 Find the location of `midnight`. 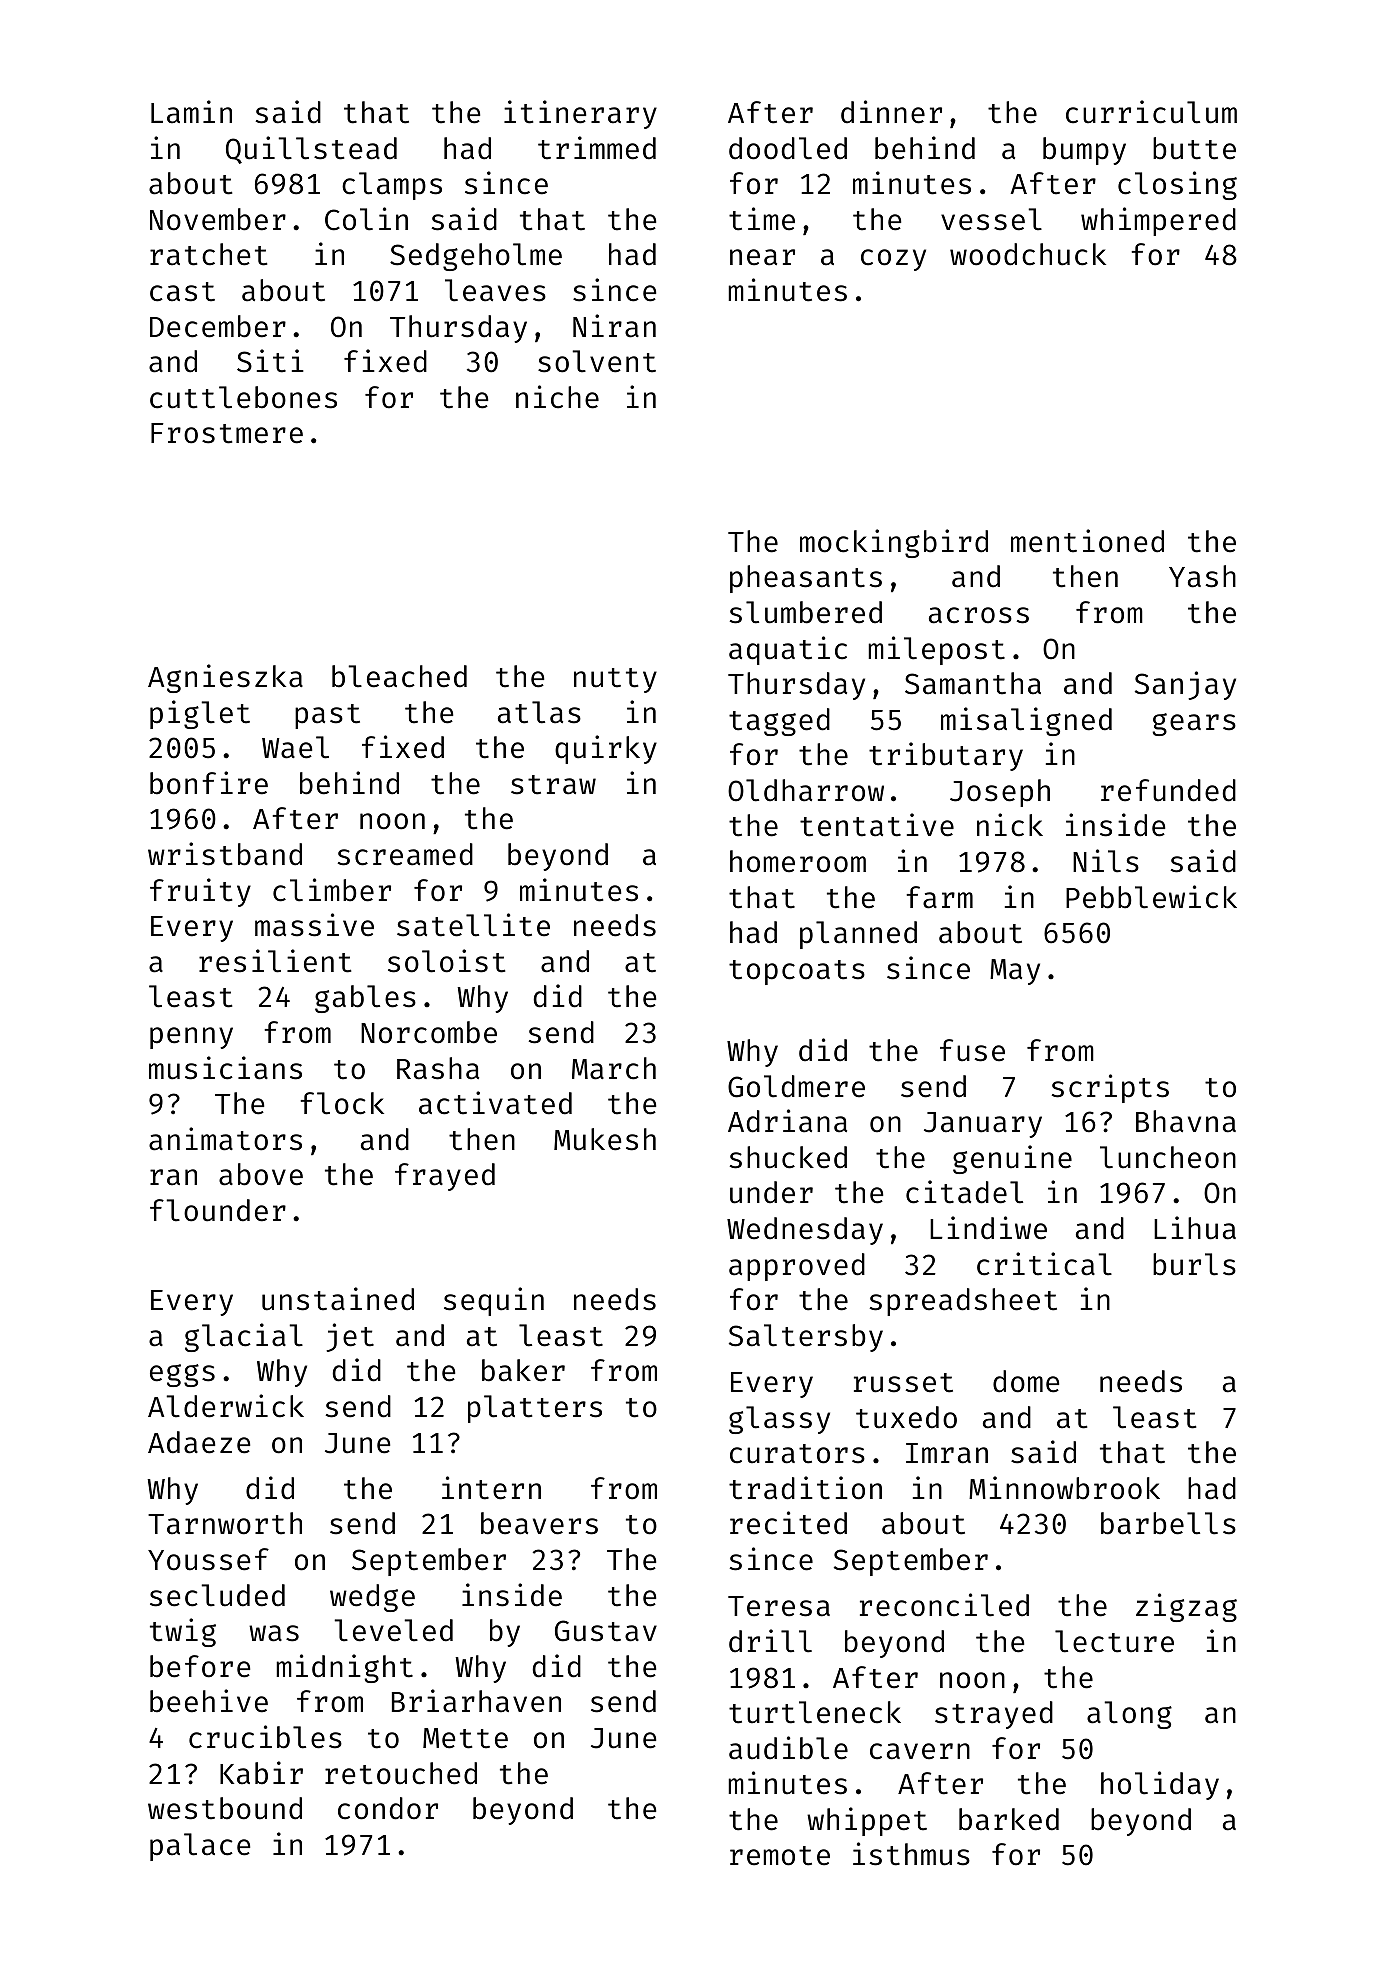

midnight is located at coordinates (344, 1668).
